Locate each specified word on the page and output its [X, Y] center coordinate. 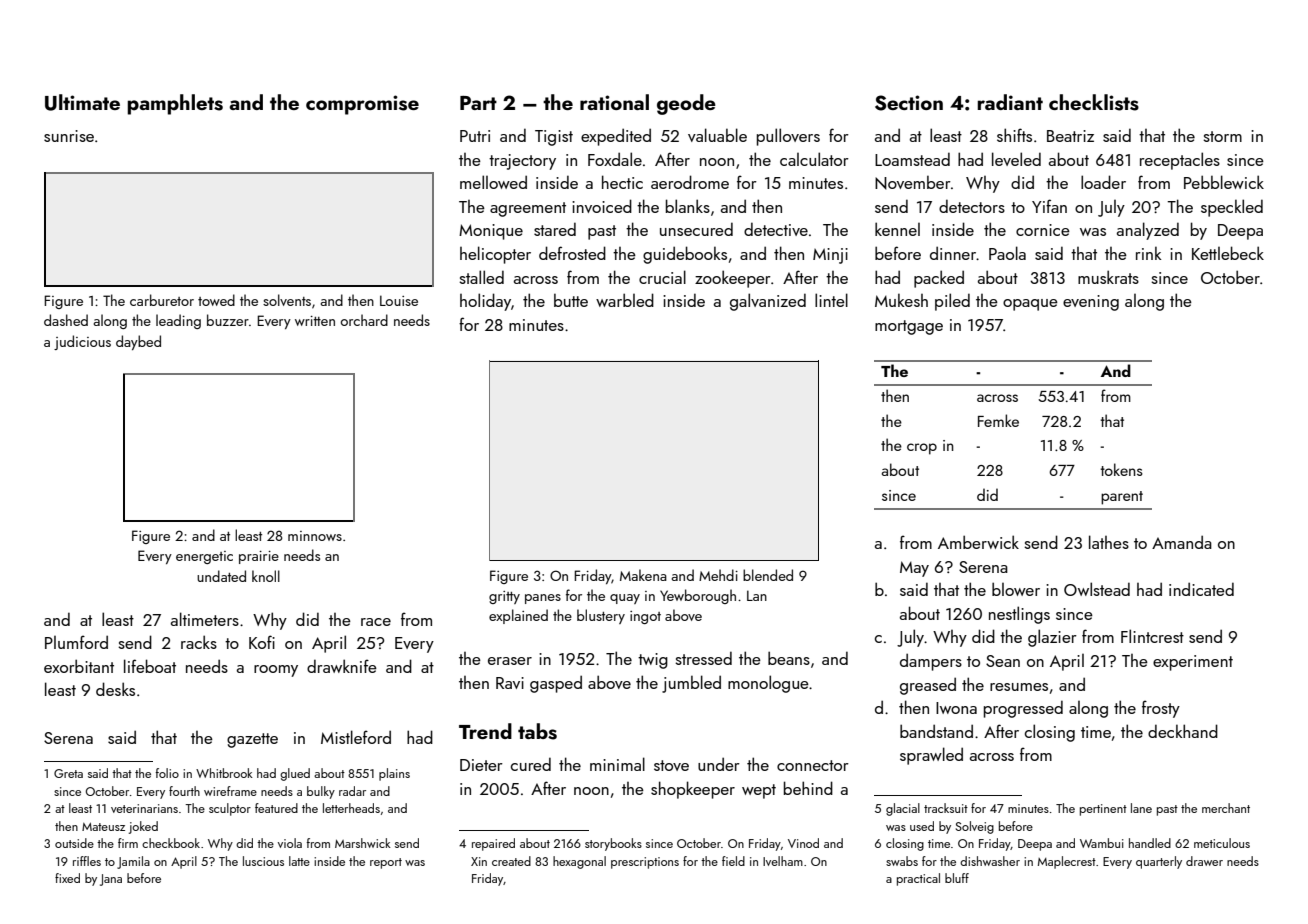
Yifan [1049, 206]
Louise [399, 300]
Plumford [76, 642]
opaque [1030, 305]
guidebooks [685, 255]
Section [909, 103]
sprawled [931, 756]
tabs [537, 731]
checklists [1094, 102]
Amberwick [978, 542]
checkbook [171, 843]
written [315, 321]
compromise [362, 105]
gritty [504, 597]
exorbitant [79, 666]
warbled [625, 300]
